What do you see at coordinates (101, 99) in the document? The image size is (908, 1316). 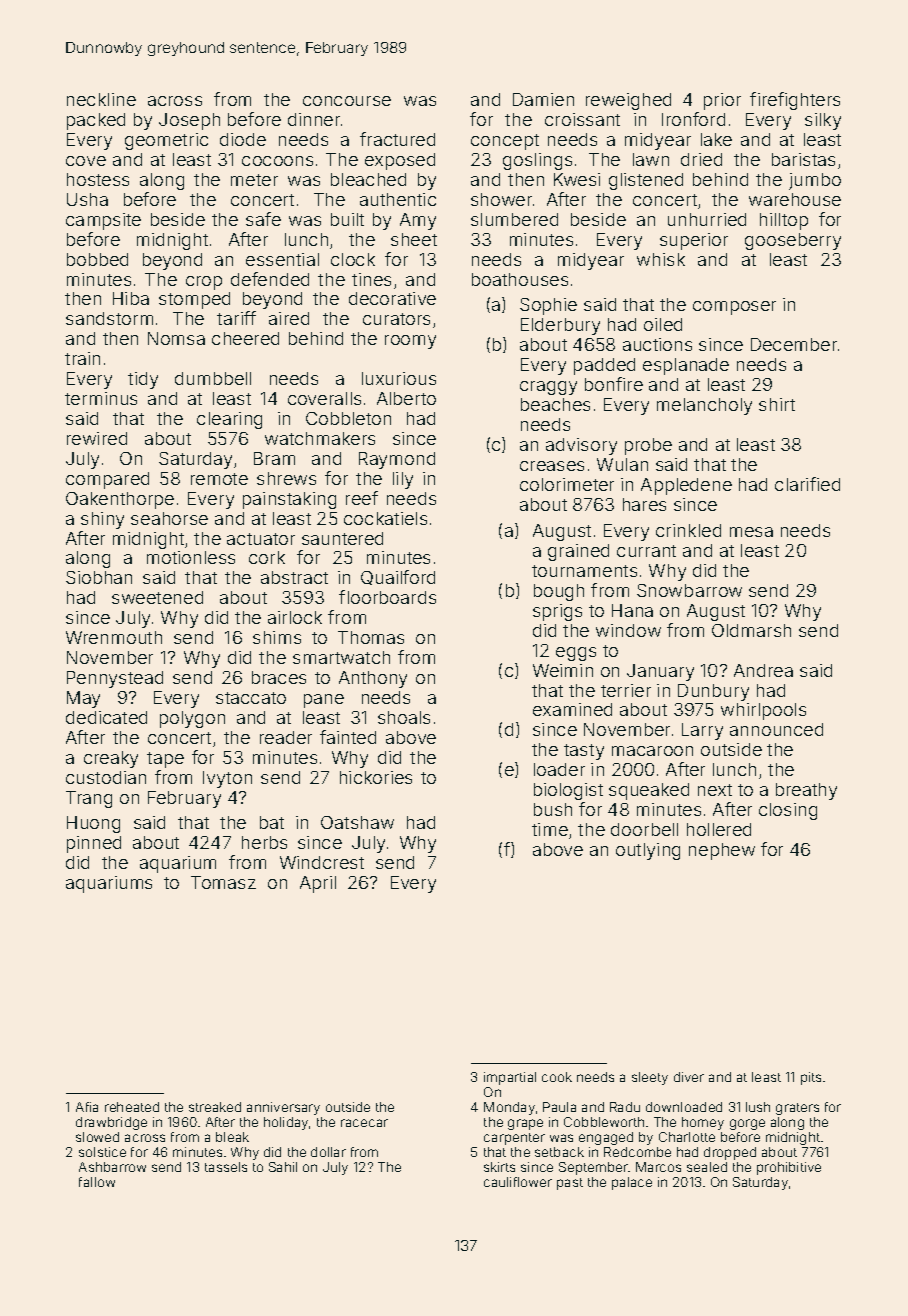 I see `neckline` at bounding box center [101, 99].
